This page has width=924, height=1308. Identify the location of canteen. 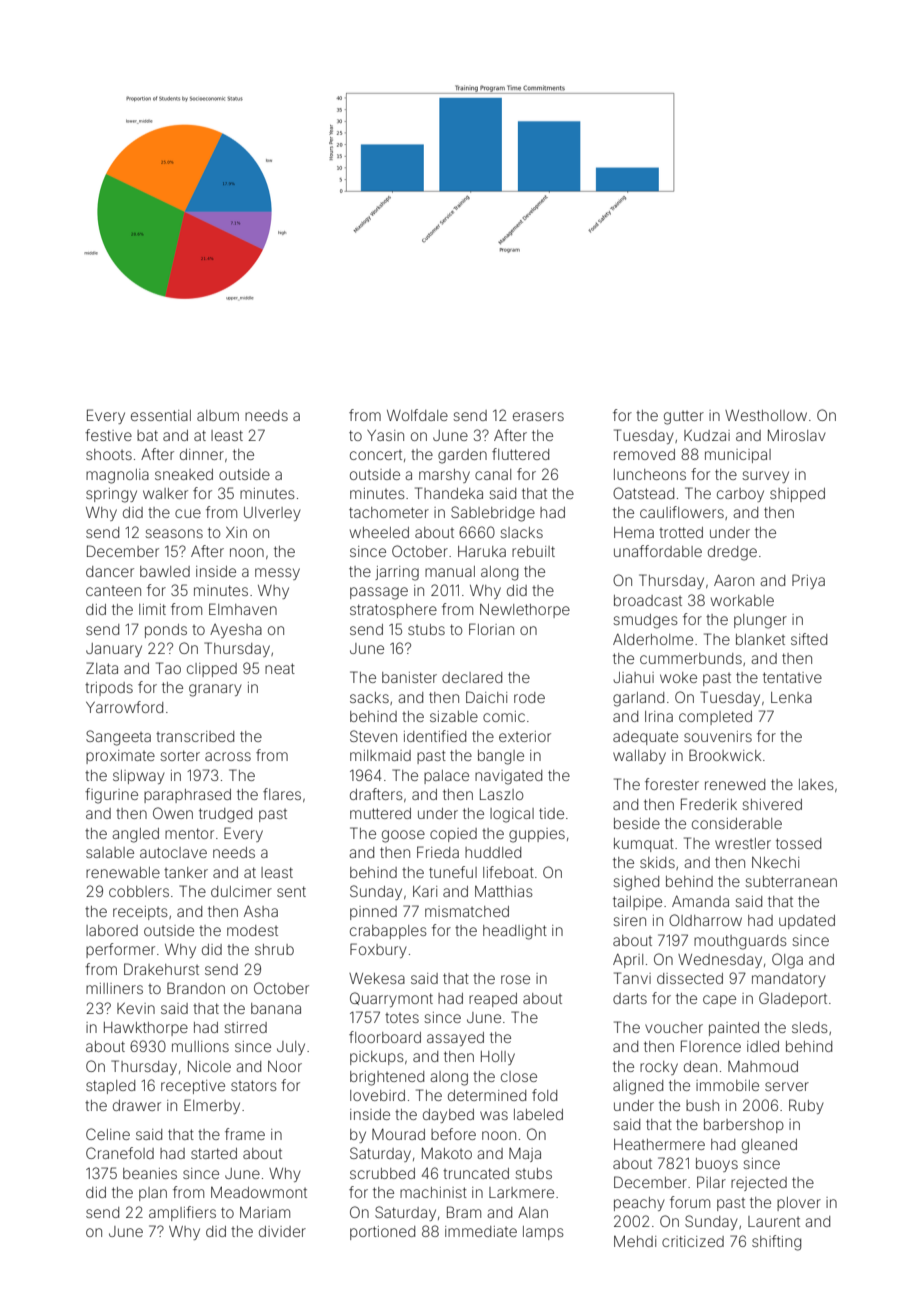
(113, 591).
